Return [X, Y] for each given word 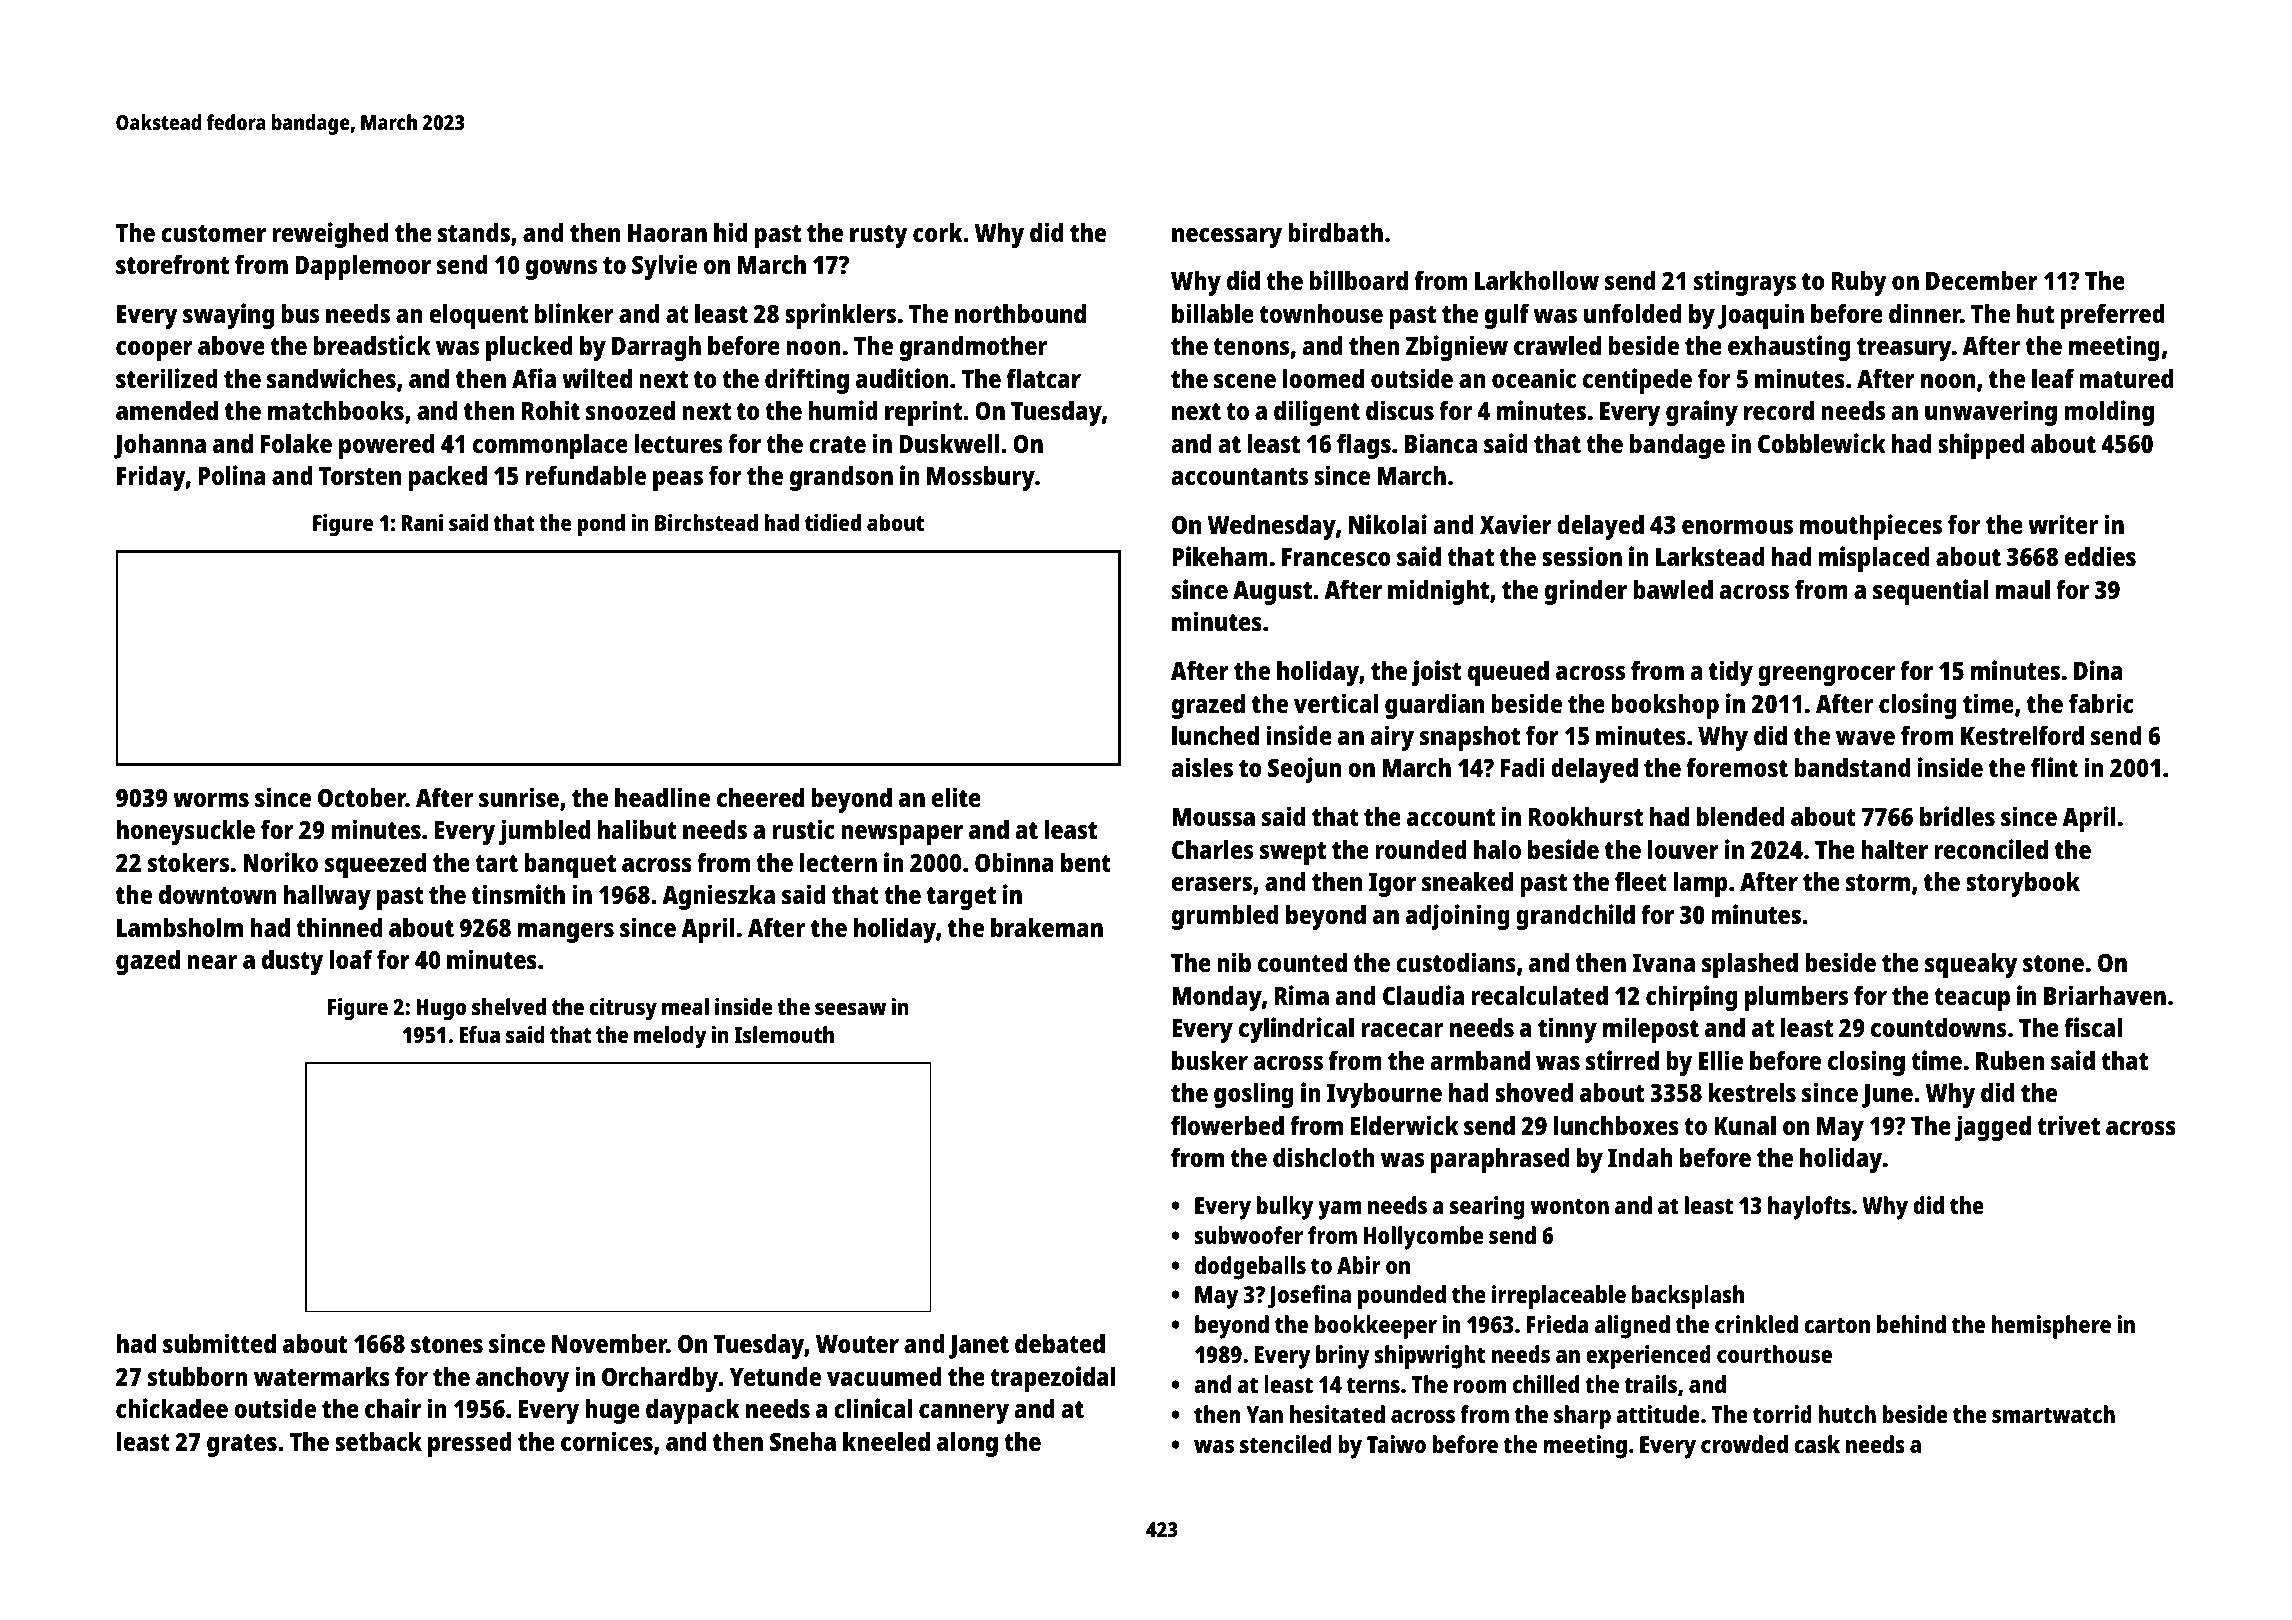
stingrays [1745, 283]
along [967, 1444]
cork [937, 232]
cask [1817, 1444]
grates [242, 1445]
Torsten [360, 476]
